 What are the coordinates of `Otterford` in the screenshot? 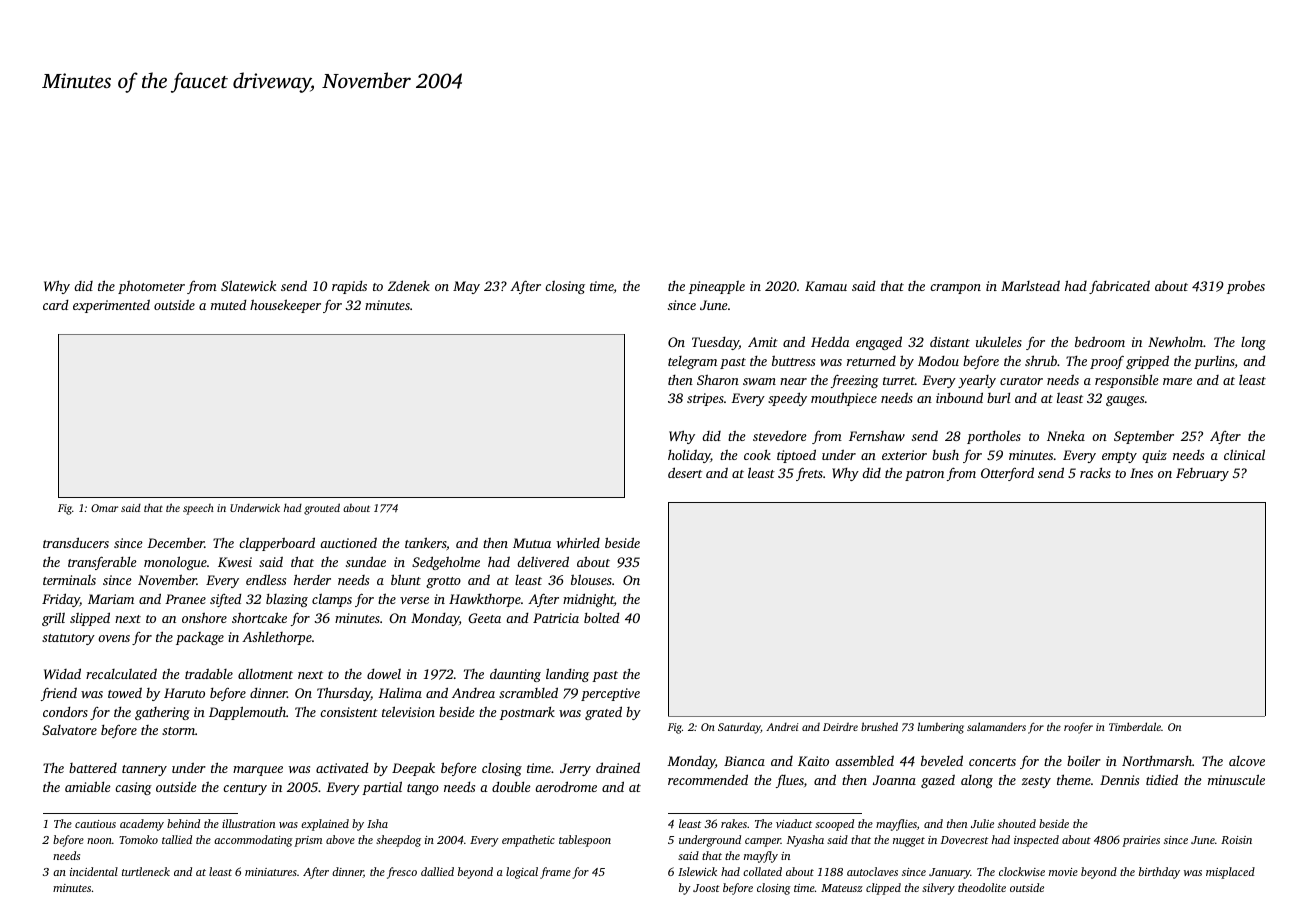 It's located at (1007, 474).
